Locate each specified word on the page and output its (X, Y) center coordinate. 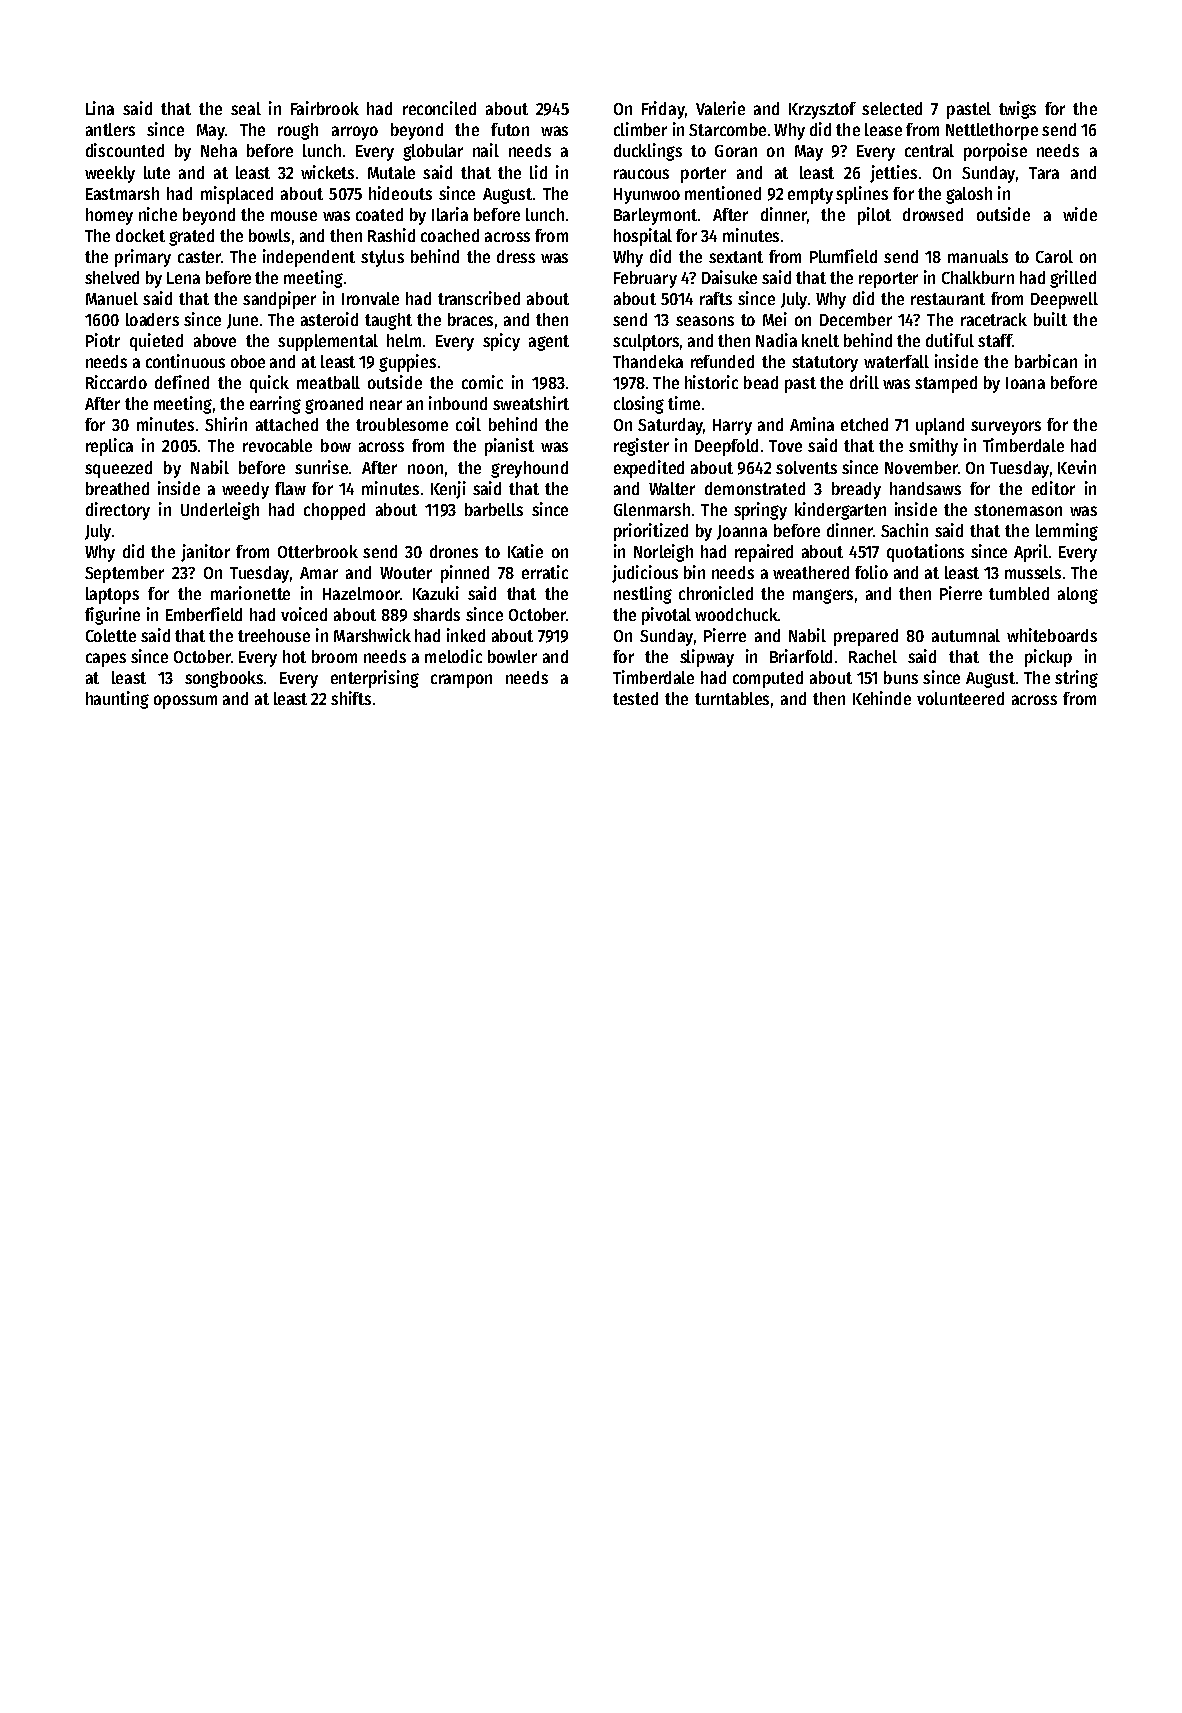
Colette (111, 635)
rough (298, 131)
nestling (643, 595)
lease (883, 129)
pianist (509, 447)
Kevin (1077, 467)
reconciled (439, 108)
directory (118, 511)
